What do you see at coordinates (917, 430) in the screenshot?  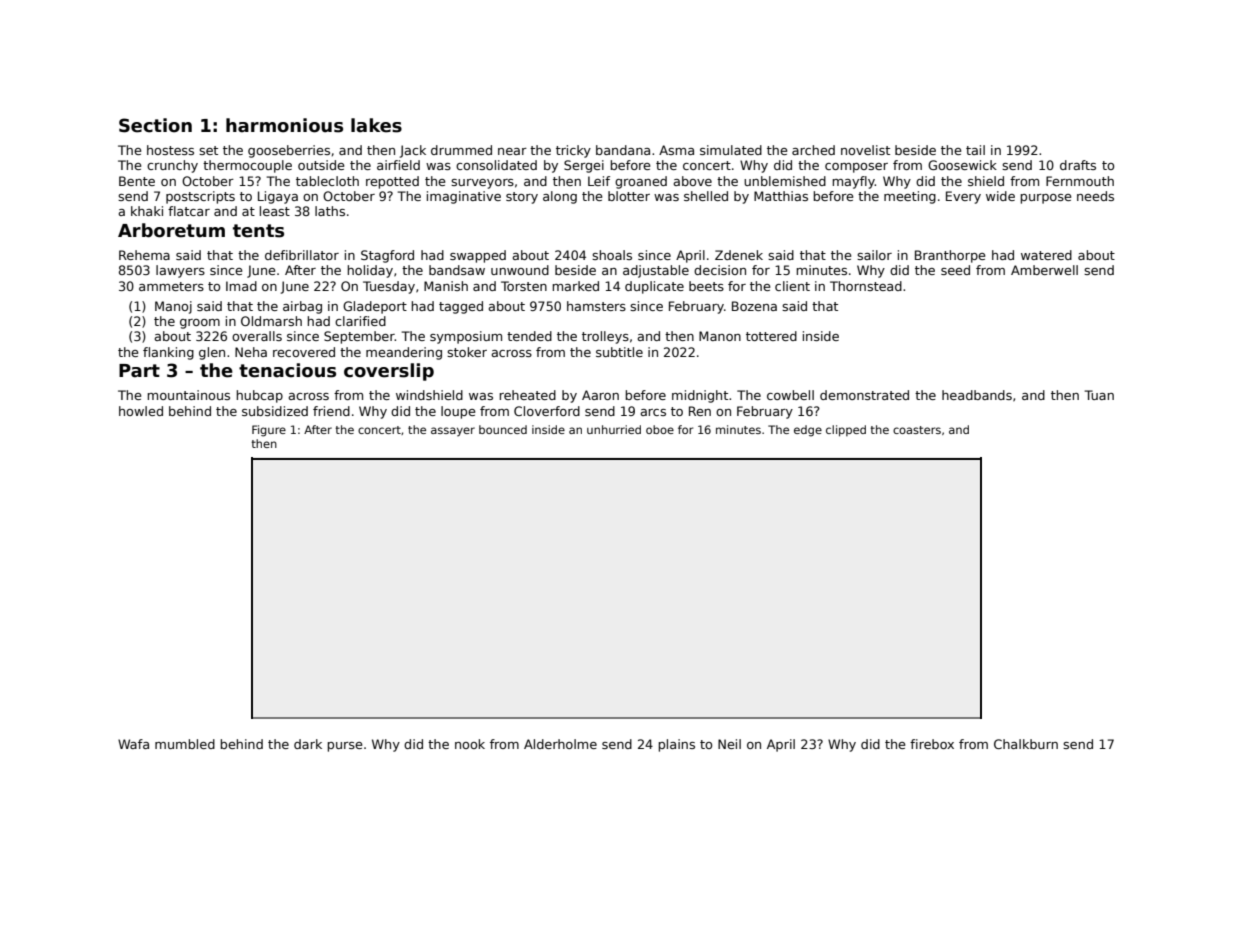 I see `coasters` at bounding box center [917, 430].
